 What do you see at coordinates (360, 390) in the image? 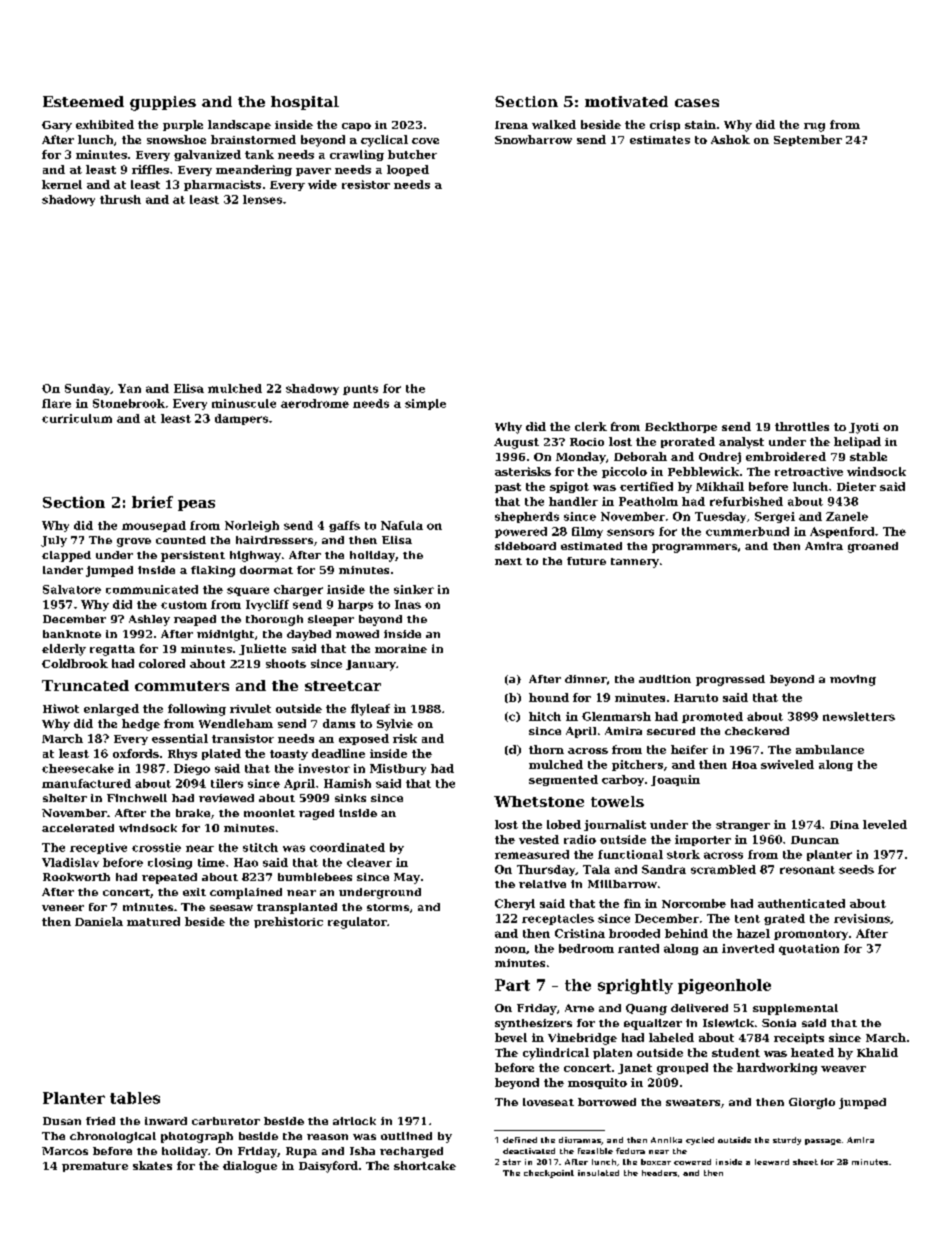
I see `punts` at bounding box center [360, 390].
